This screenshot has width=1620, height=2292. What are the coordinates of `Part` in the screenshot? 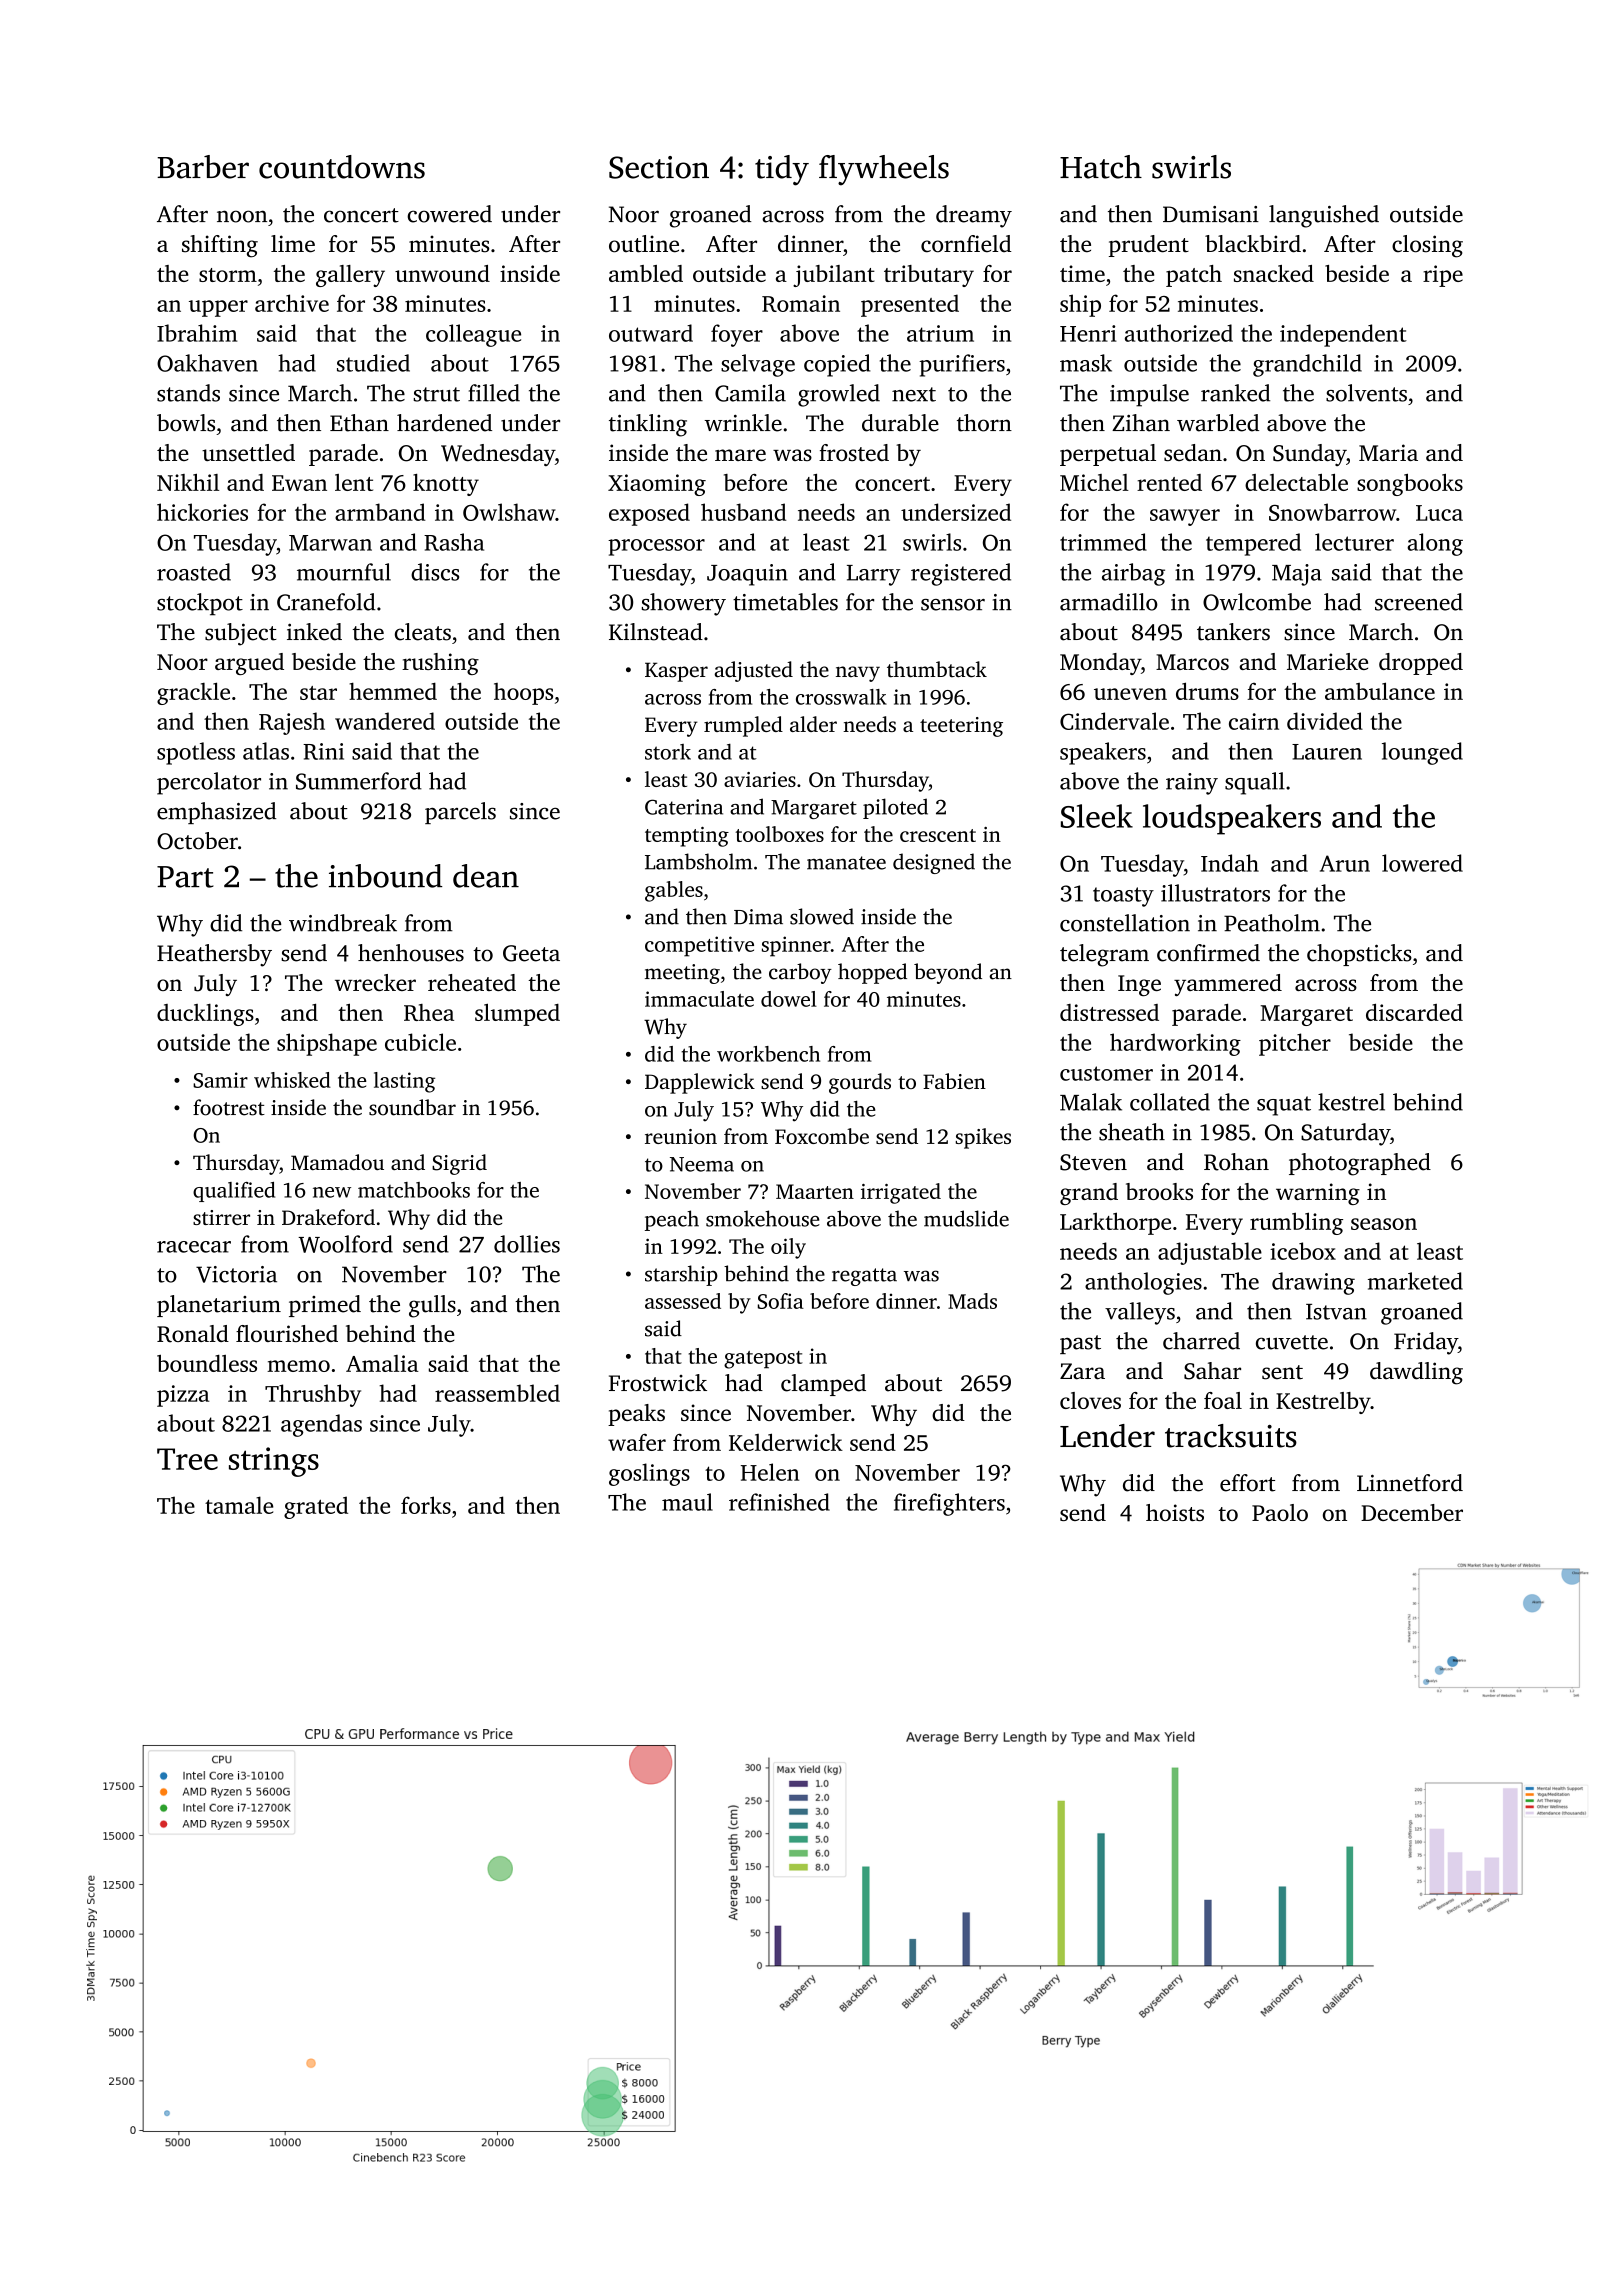 It's located at (185, 877).
